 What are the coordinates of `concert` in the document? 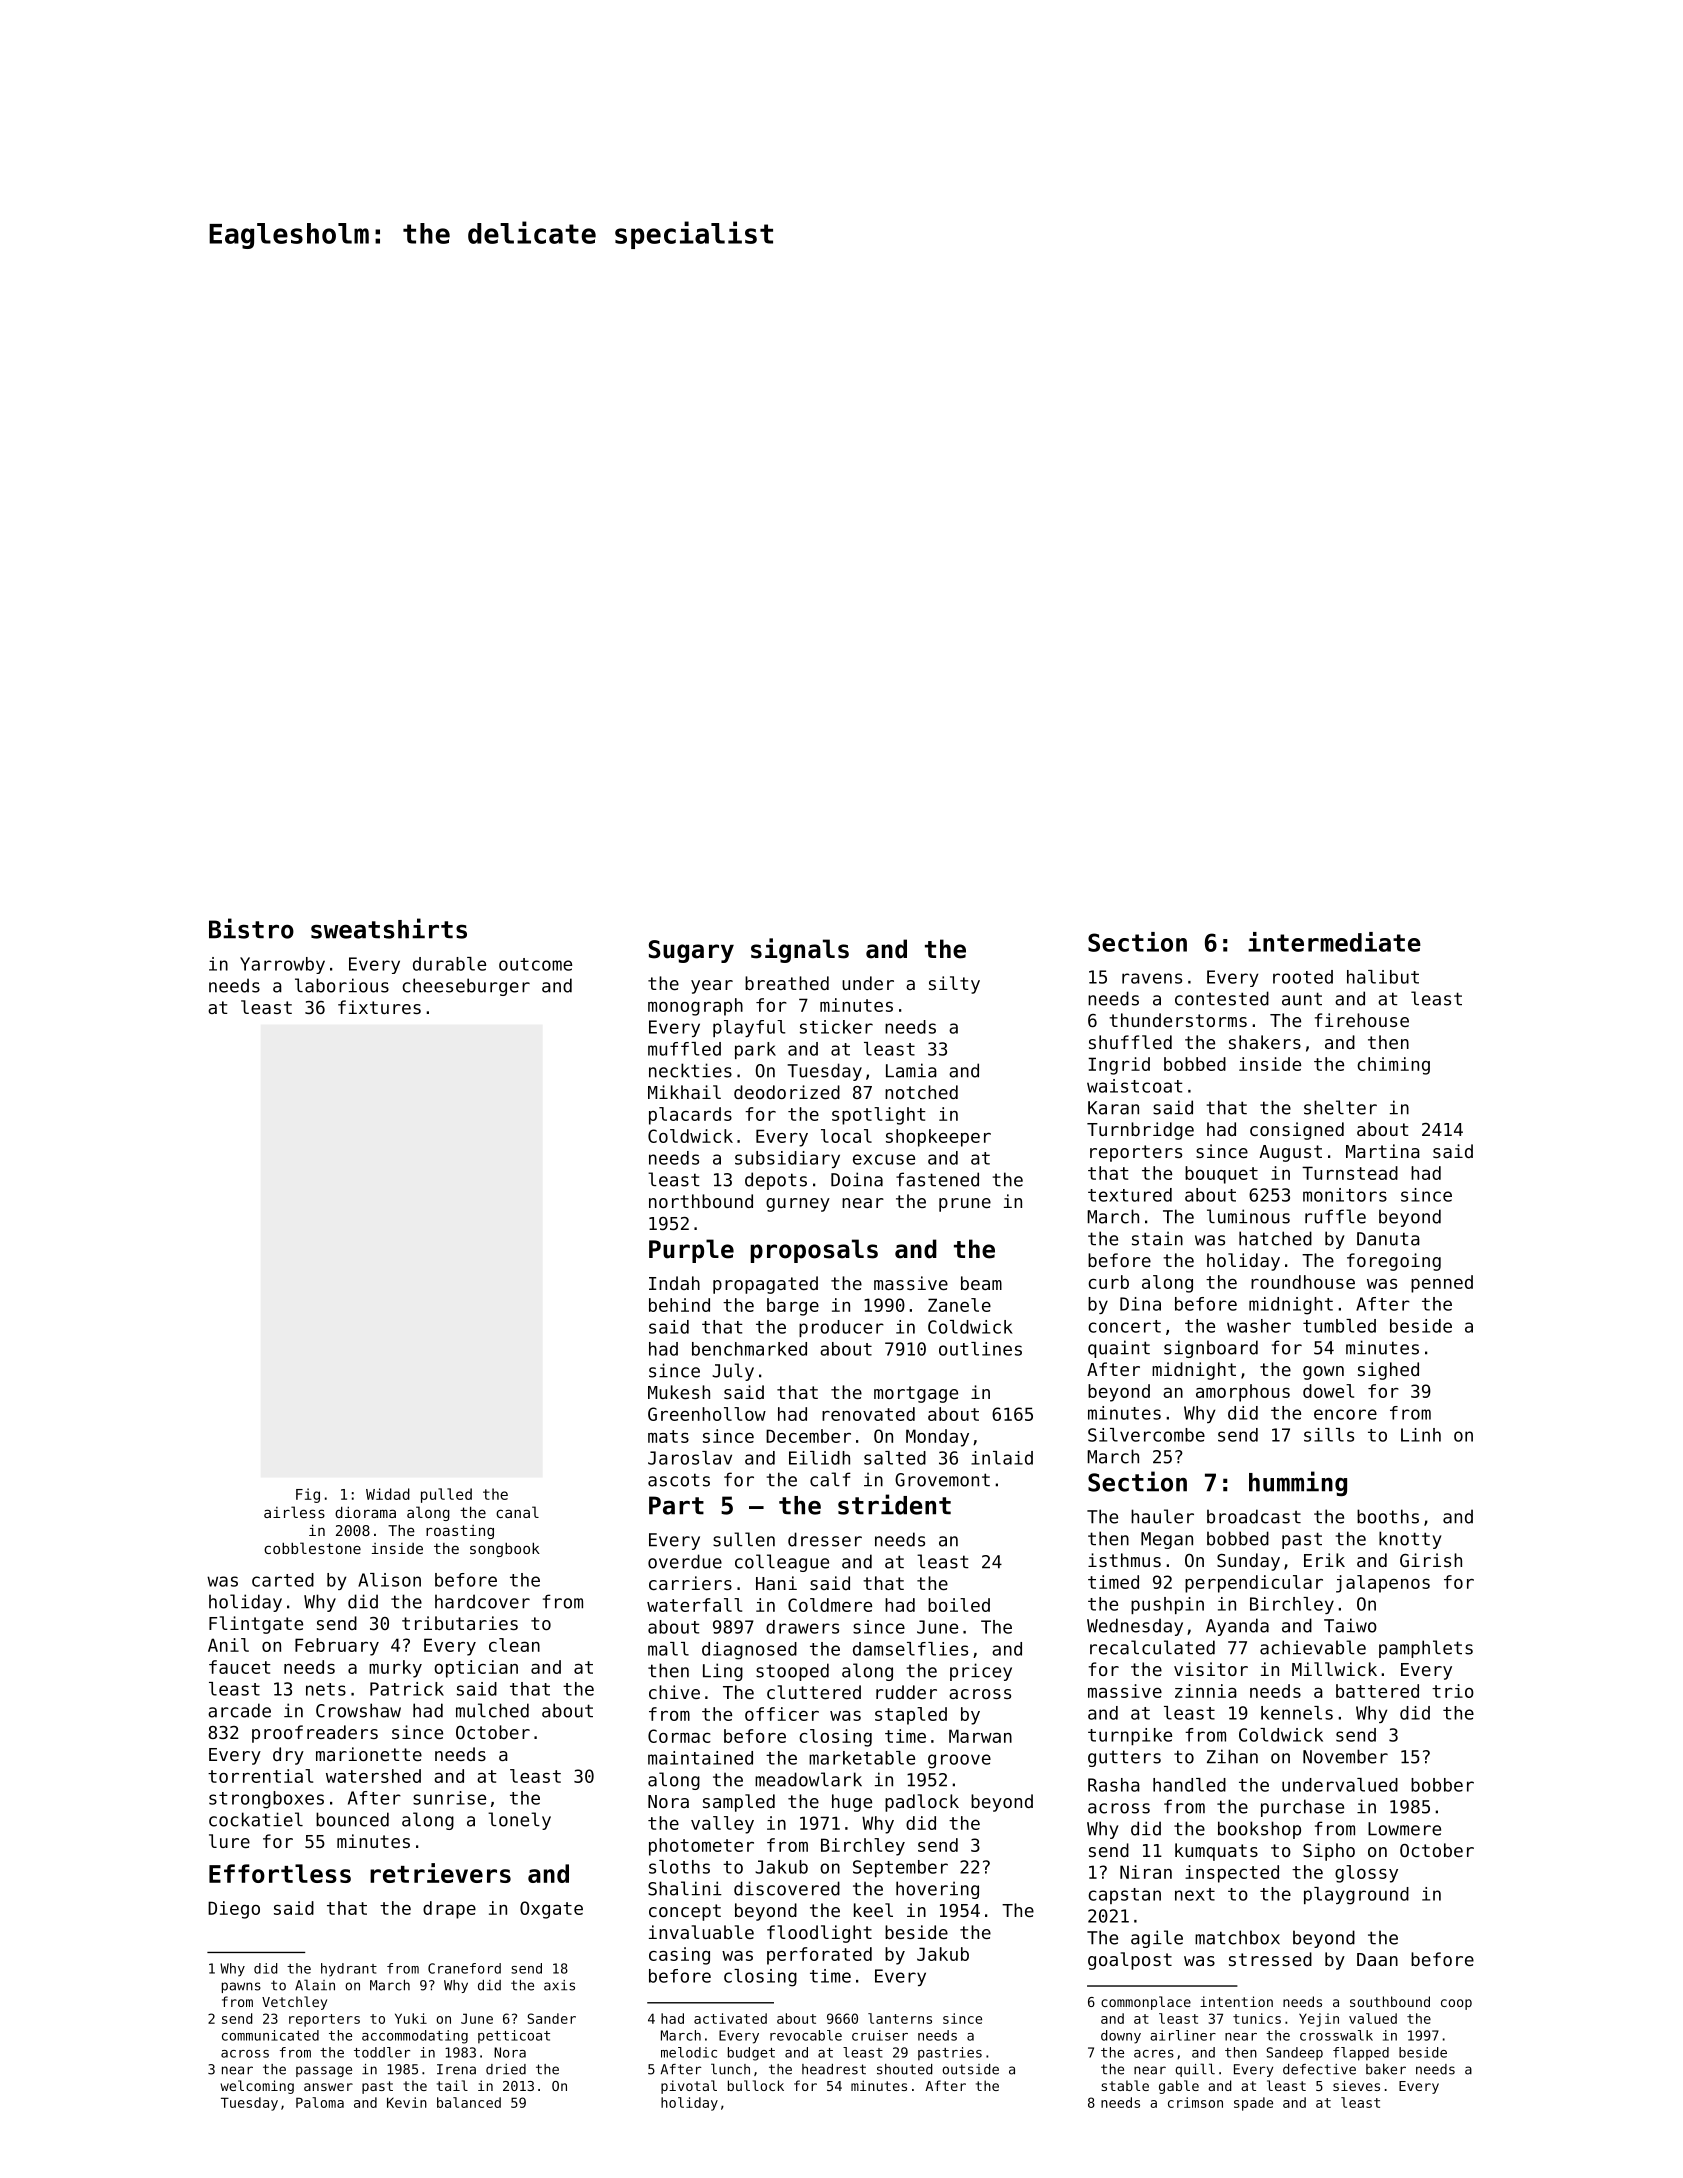 It's located at (1124, 1326).
